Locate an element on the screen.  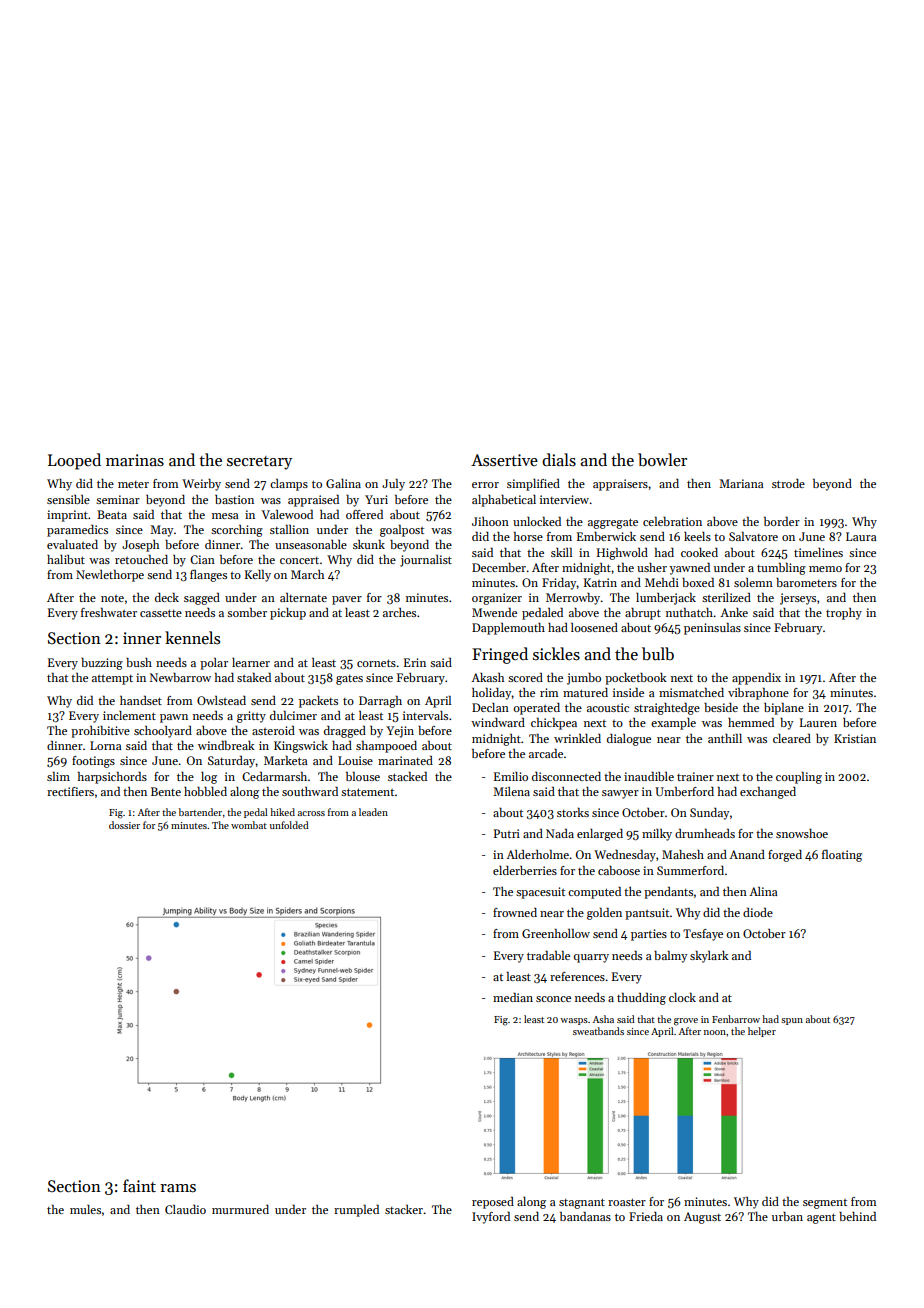
Looped is located at coordinates (74, 461).
